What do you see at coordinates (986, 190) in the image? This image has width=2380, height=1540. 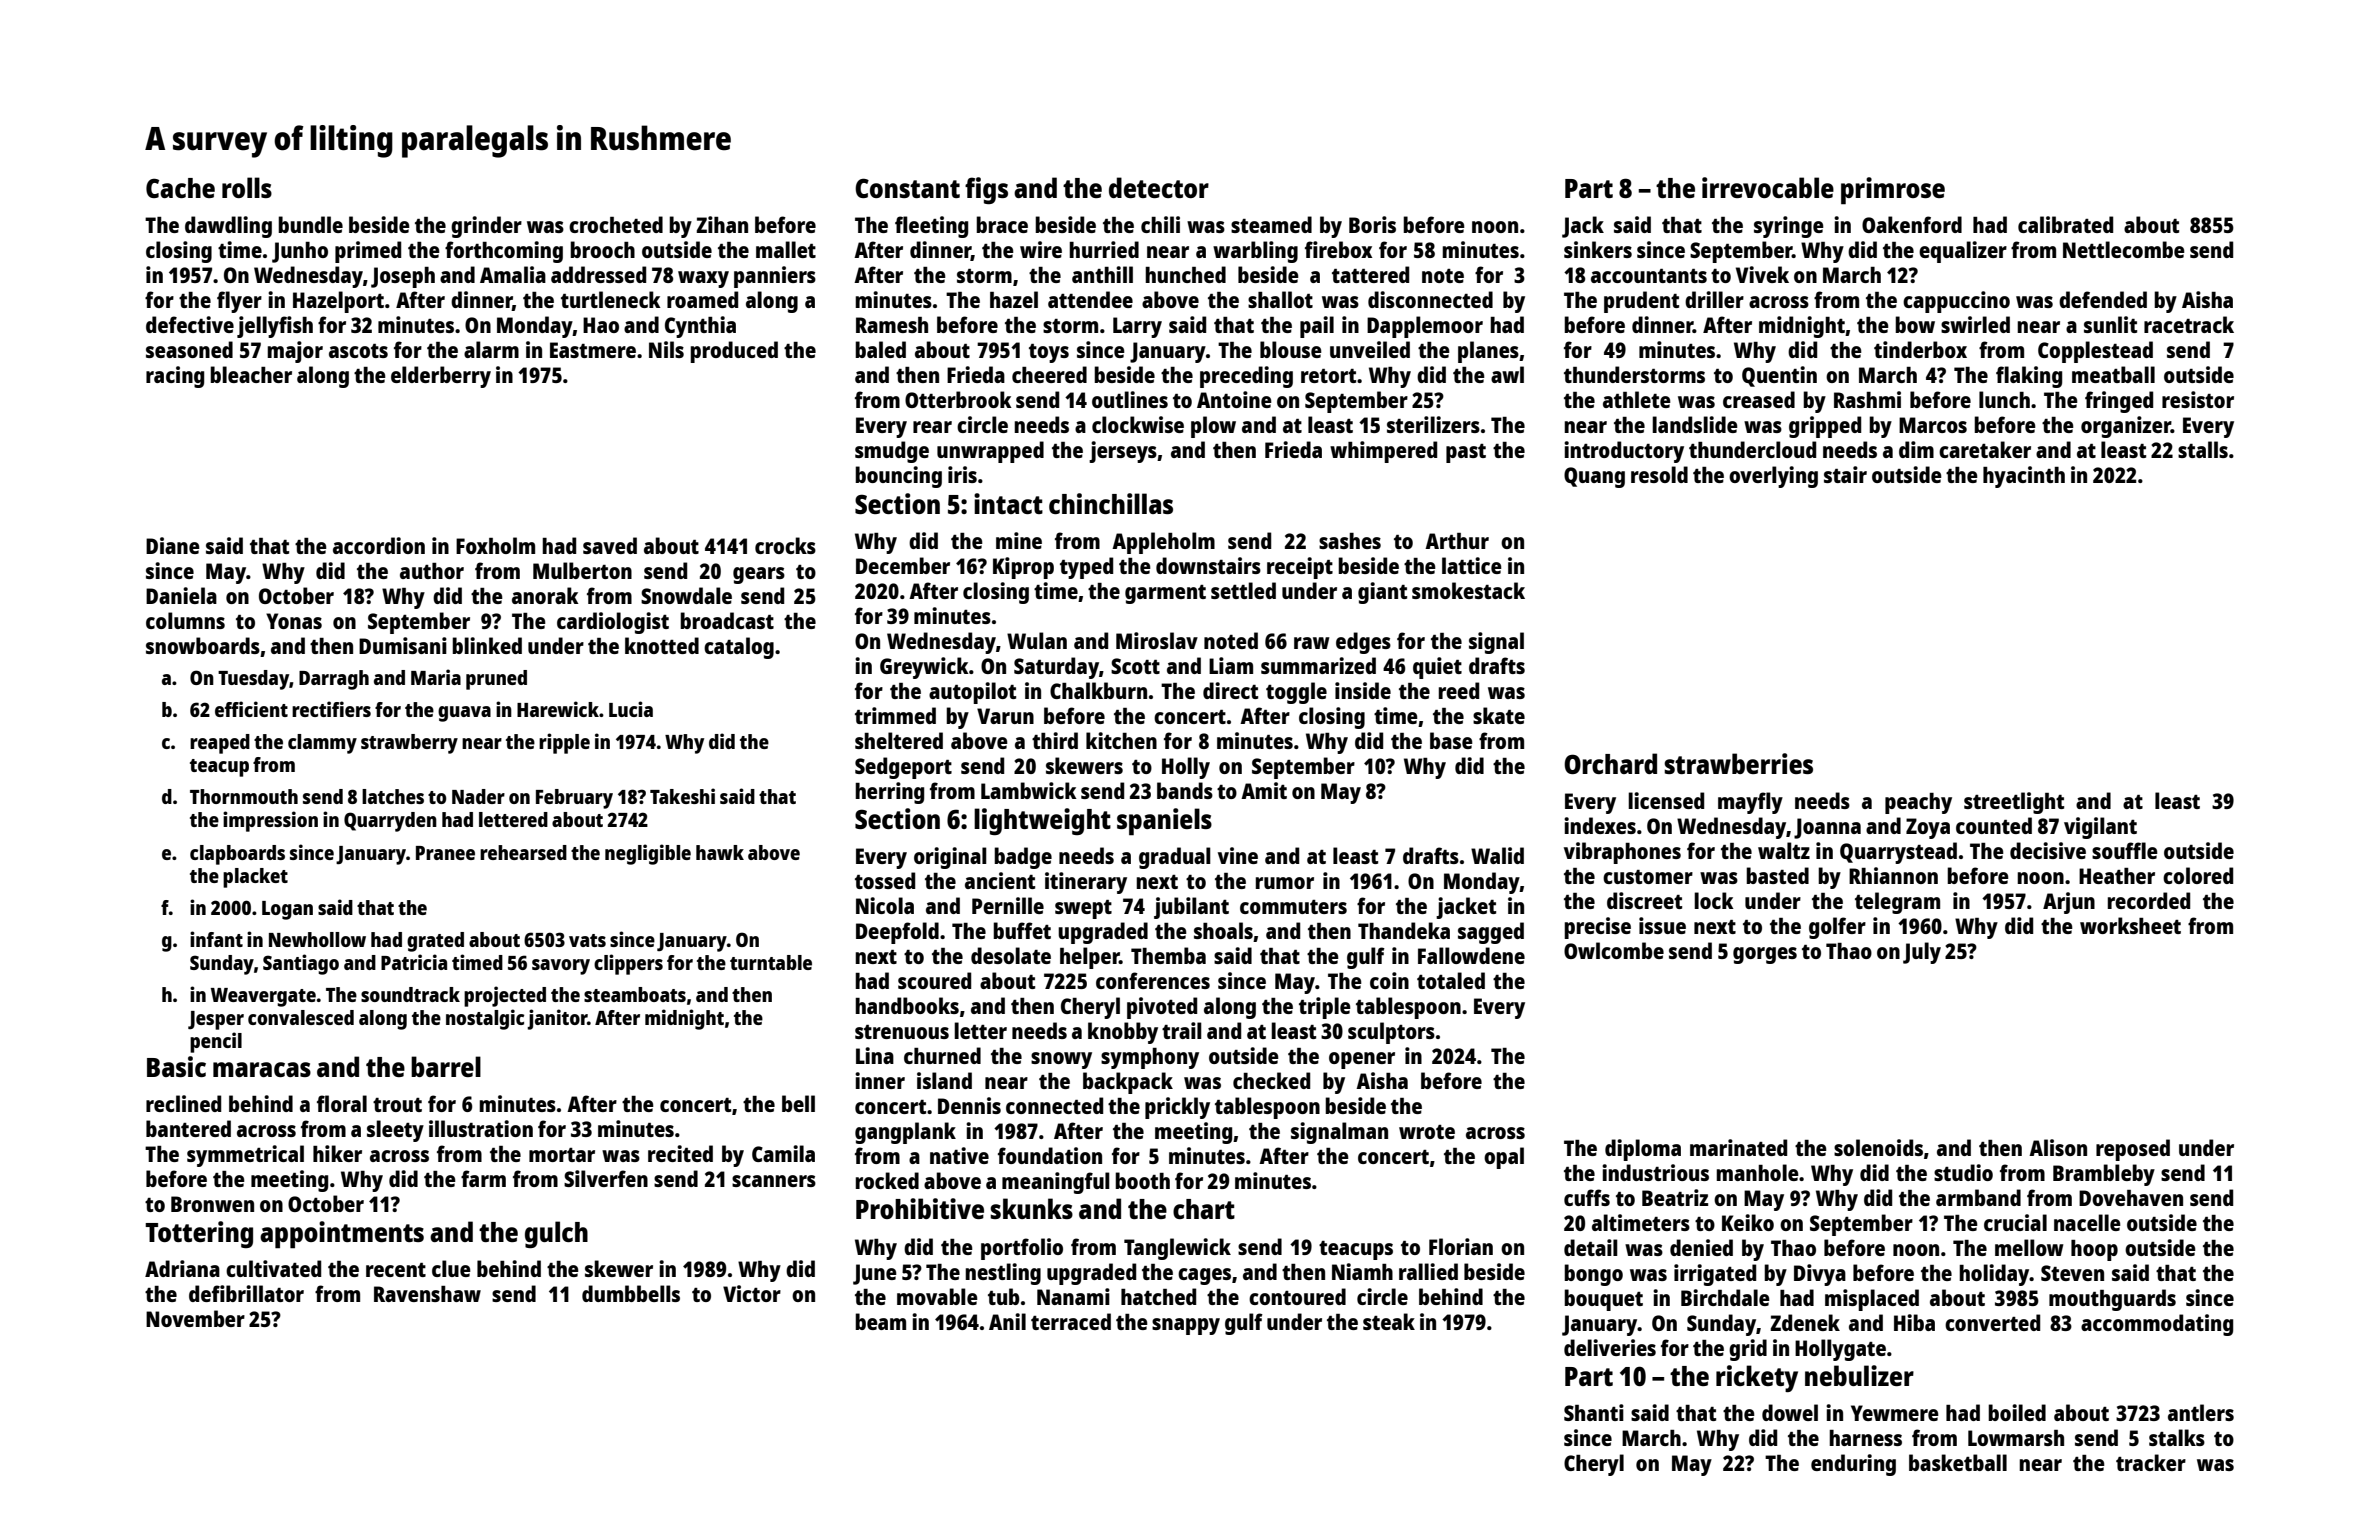 I see `figs` at bounding box center [986, 190].
